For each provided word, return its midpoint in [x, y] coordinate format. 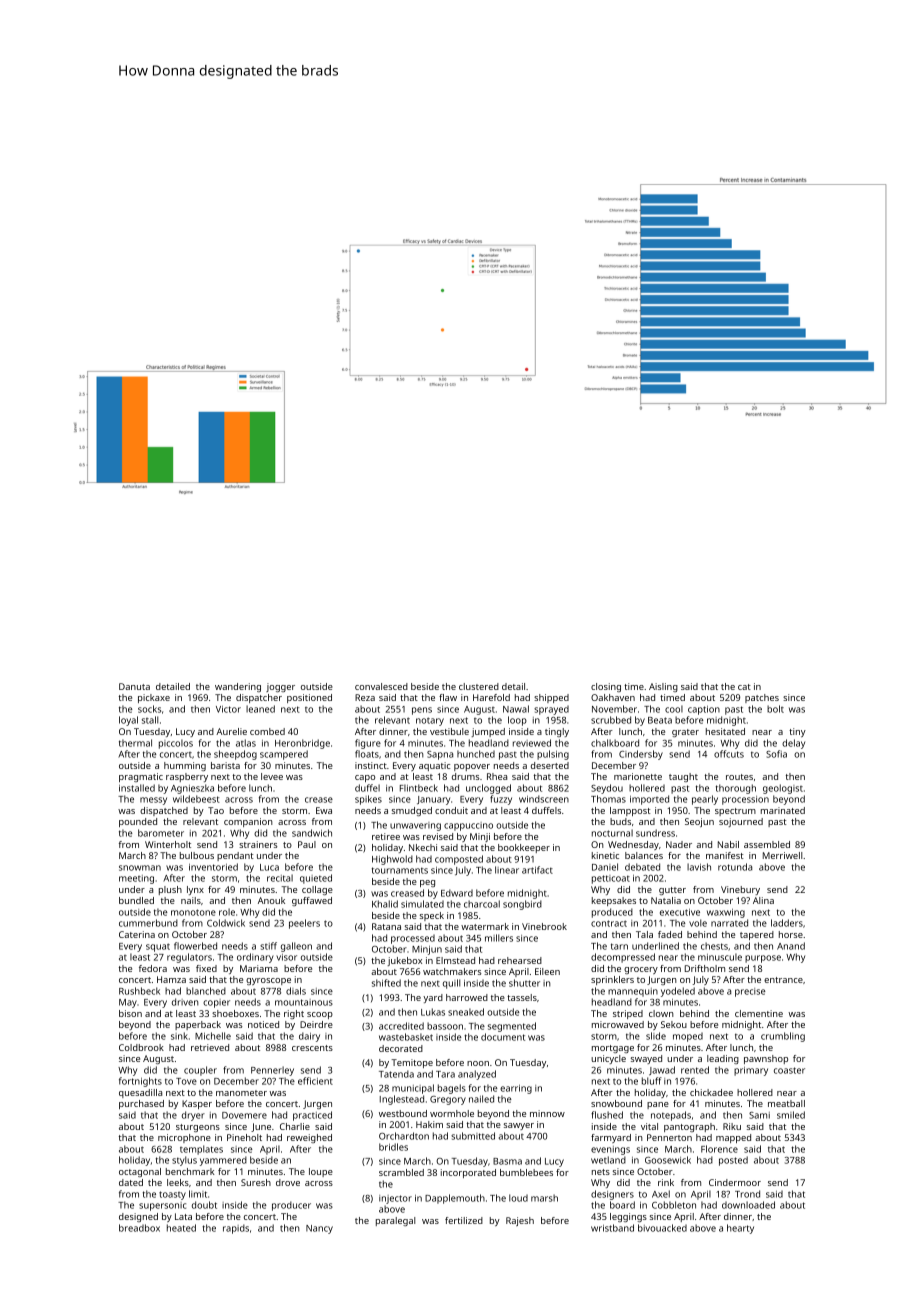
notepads [671, 1116]
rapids [236, 1229]
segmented [512, 1027]
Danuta [134, 686]
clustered [479, 686]
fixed [206, 968]
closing [606, 687]
